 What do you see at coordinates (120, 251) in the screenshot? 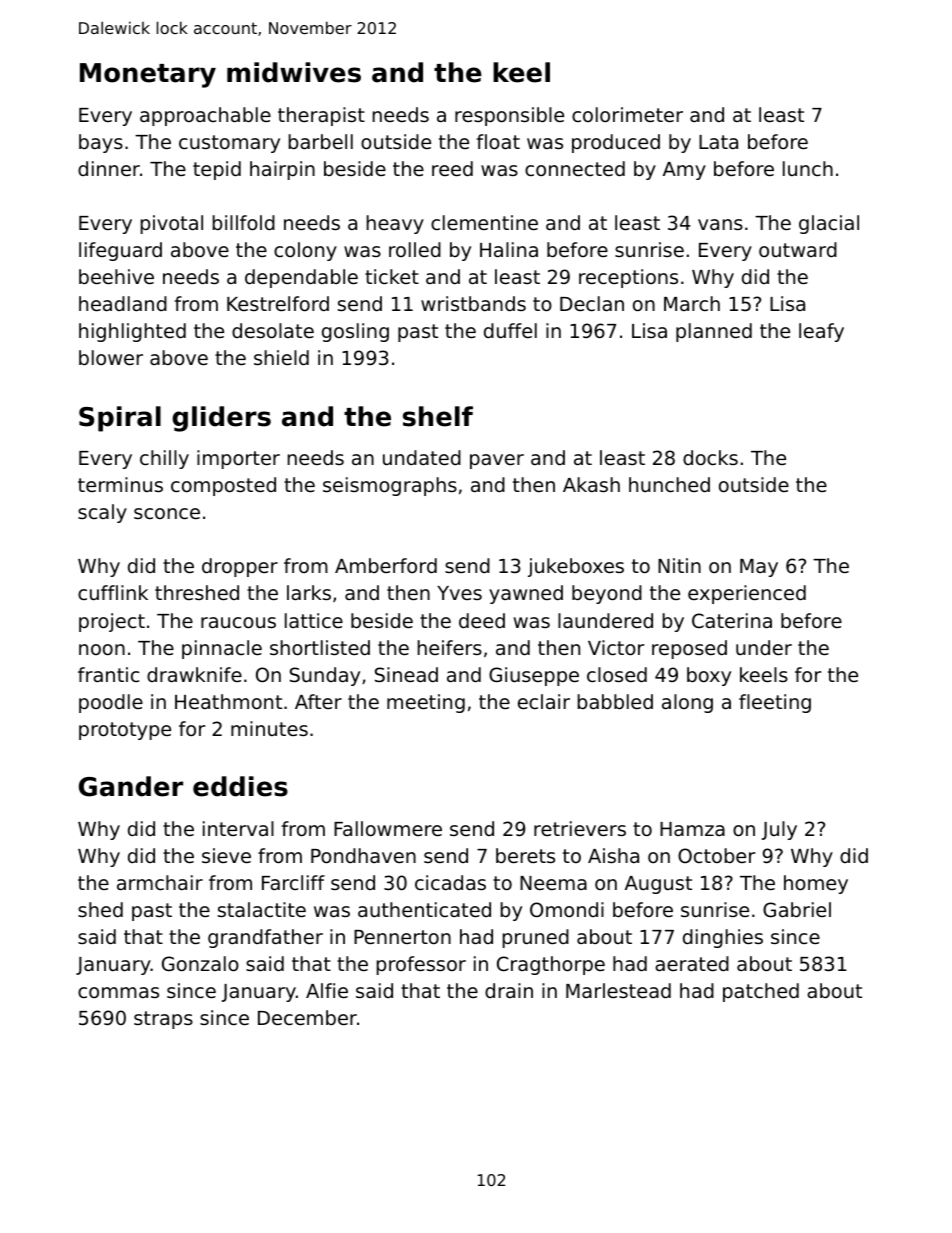
I see `lifeguard` at bounding box center [120, 251].
